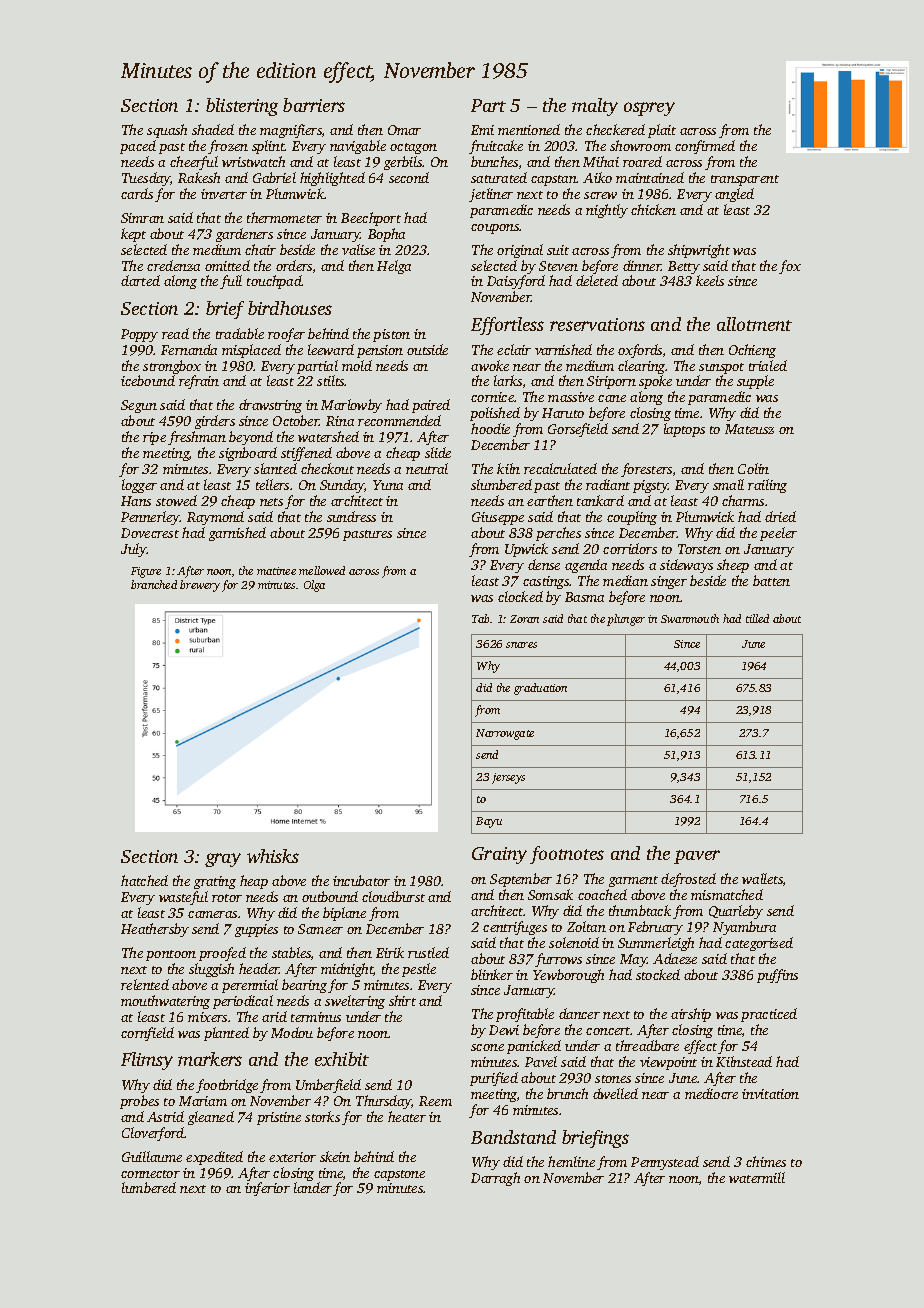 The width and height of the page is (924, 1308). Describe the element at coordinates (267, 1189) in the page. I see `inferior` at that location.
